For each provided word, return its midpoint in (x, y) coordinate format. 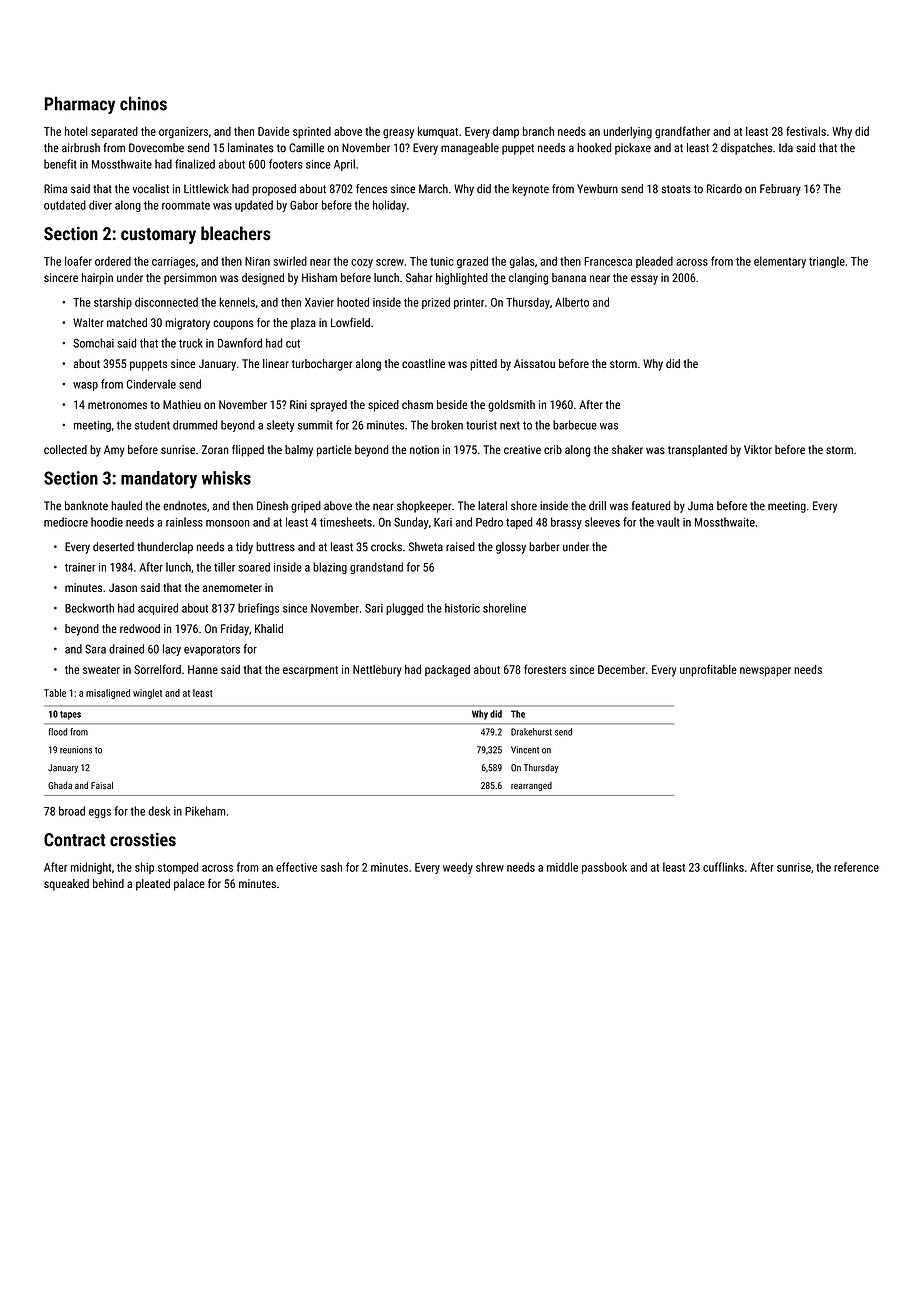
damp (506, 132)
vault (668, 522)
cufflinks (723, 867)
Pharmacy (79, 105)
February (780, 190)
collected (65, 449)
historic (462, 608)
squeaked (66, 885)
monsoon (228, 523)
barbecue (575, 425)
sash (331, 867)
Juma (700, 506)
